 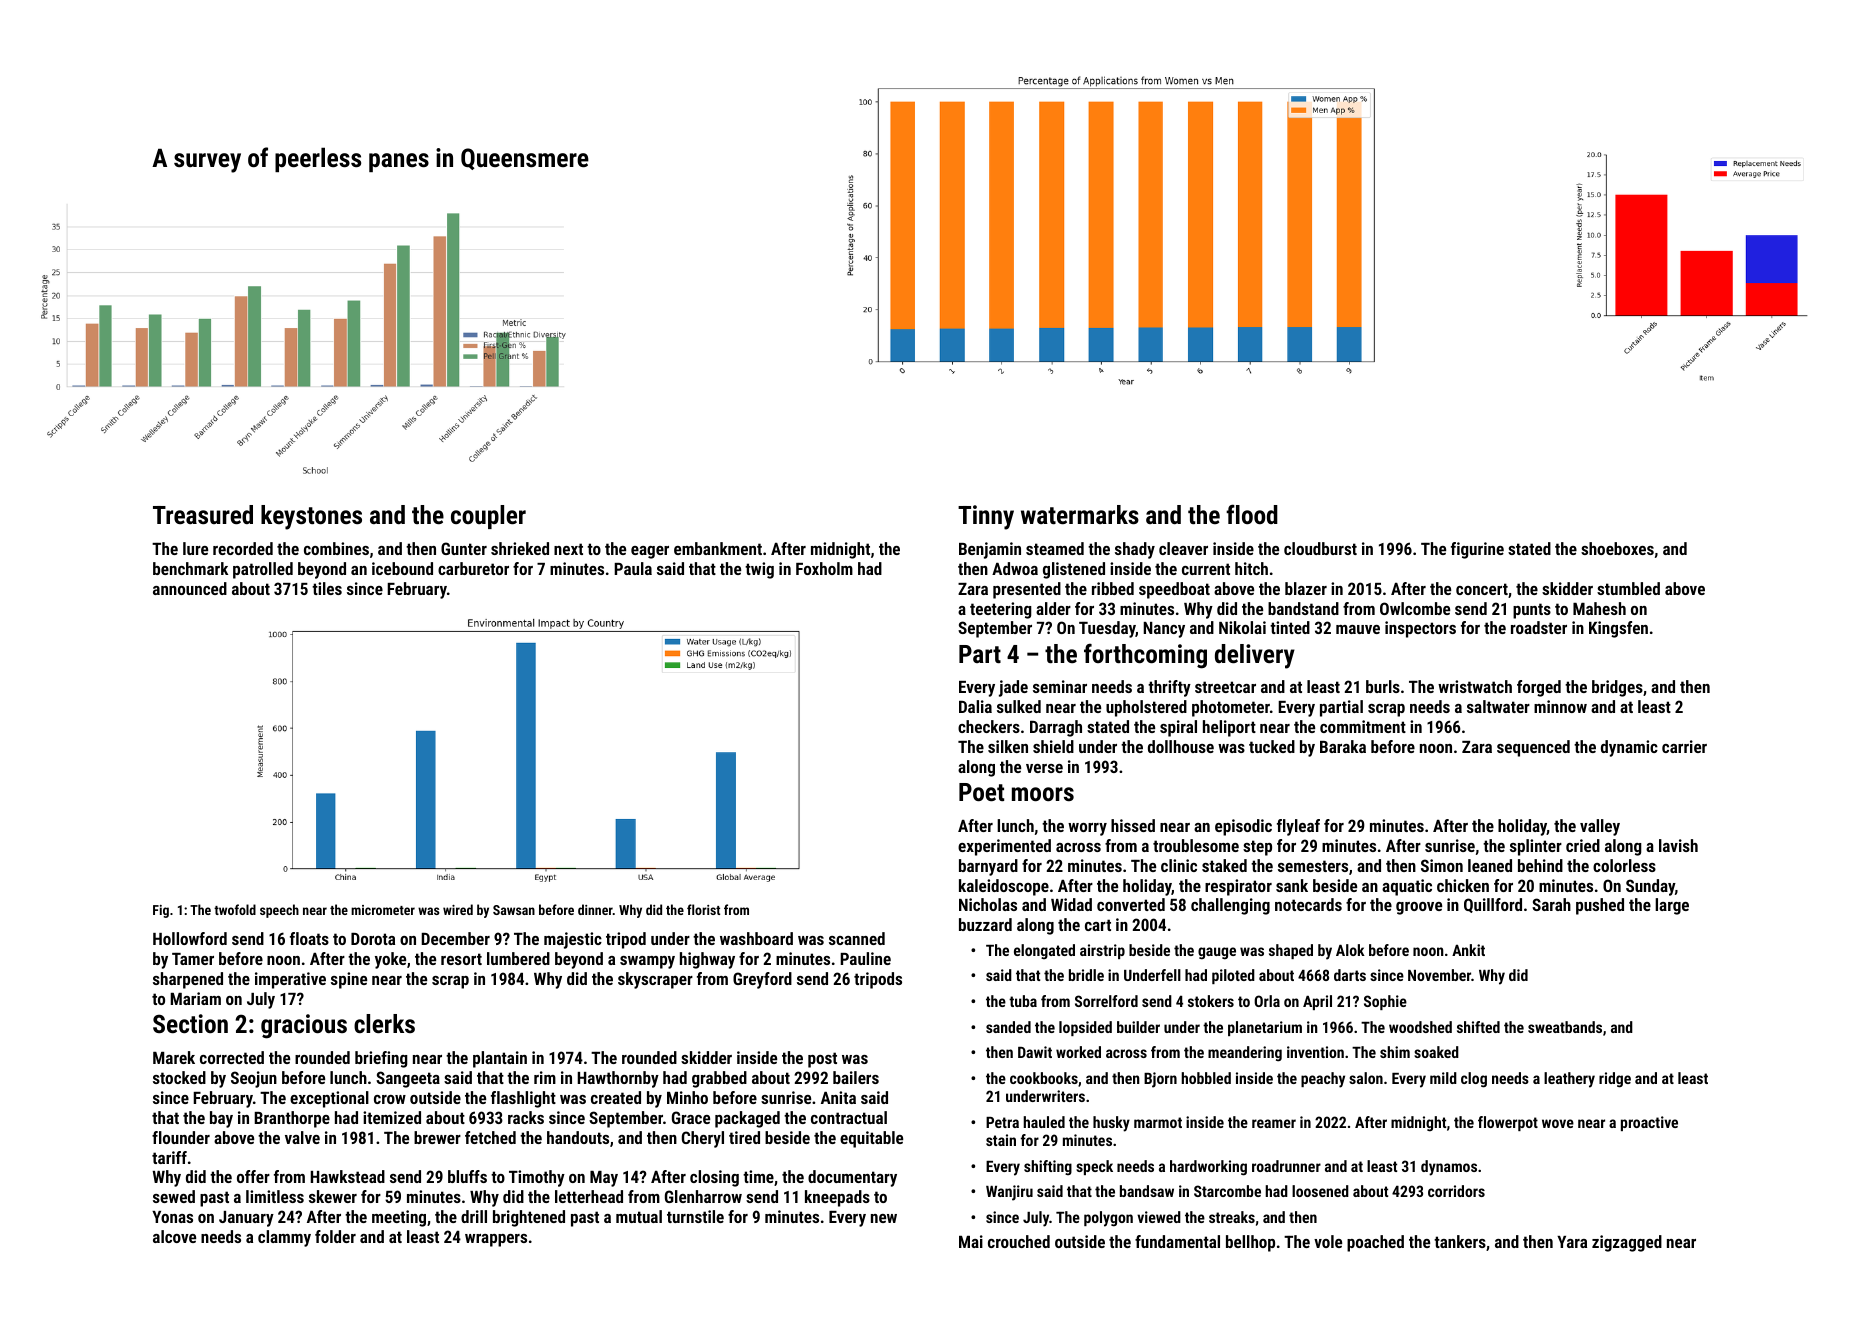 What do you see at coordinates (986, 517) in the screenshot?
I see `Tinny` at bounding box center [986, 517].
